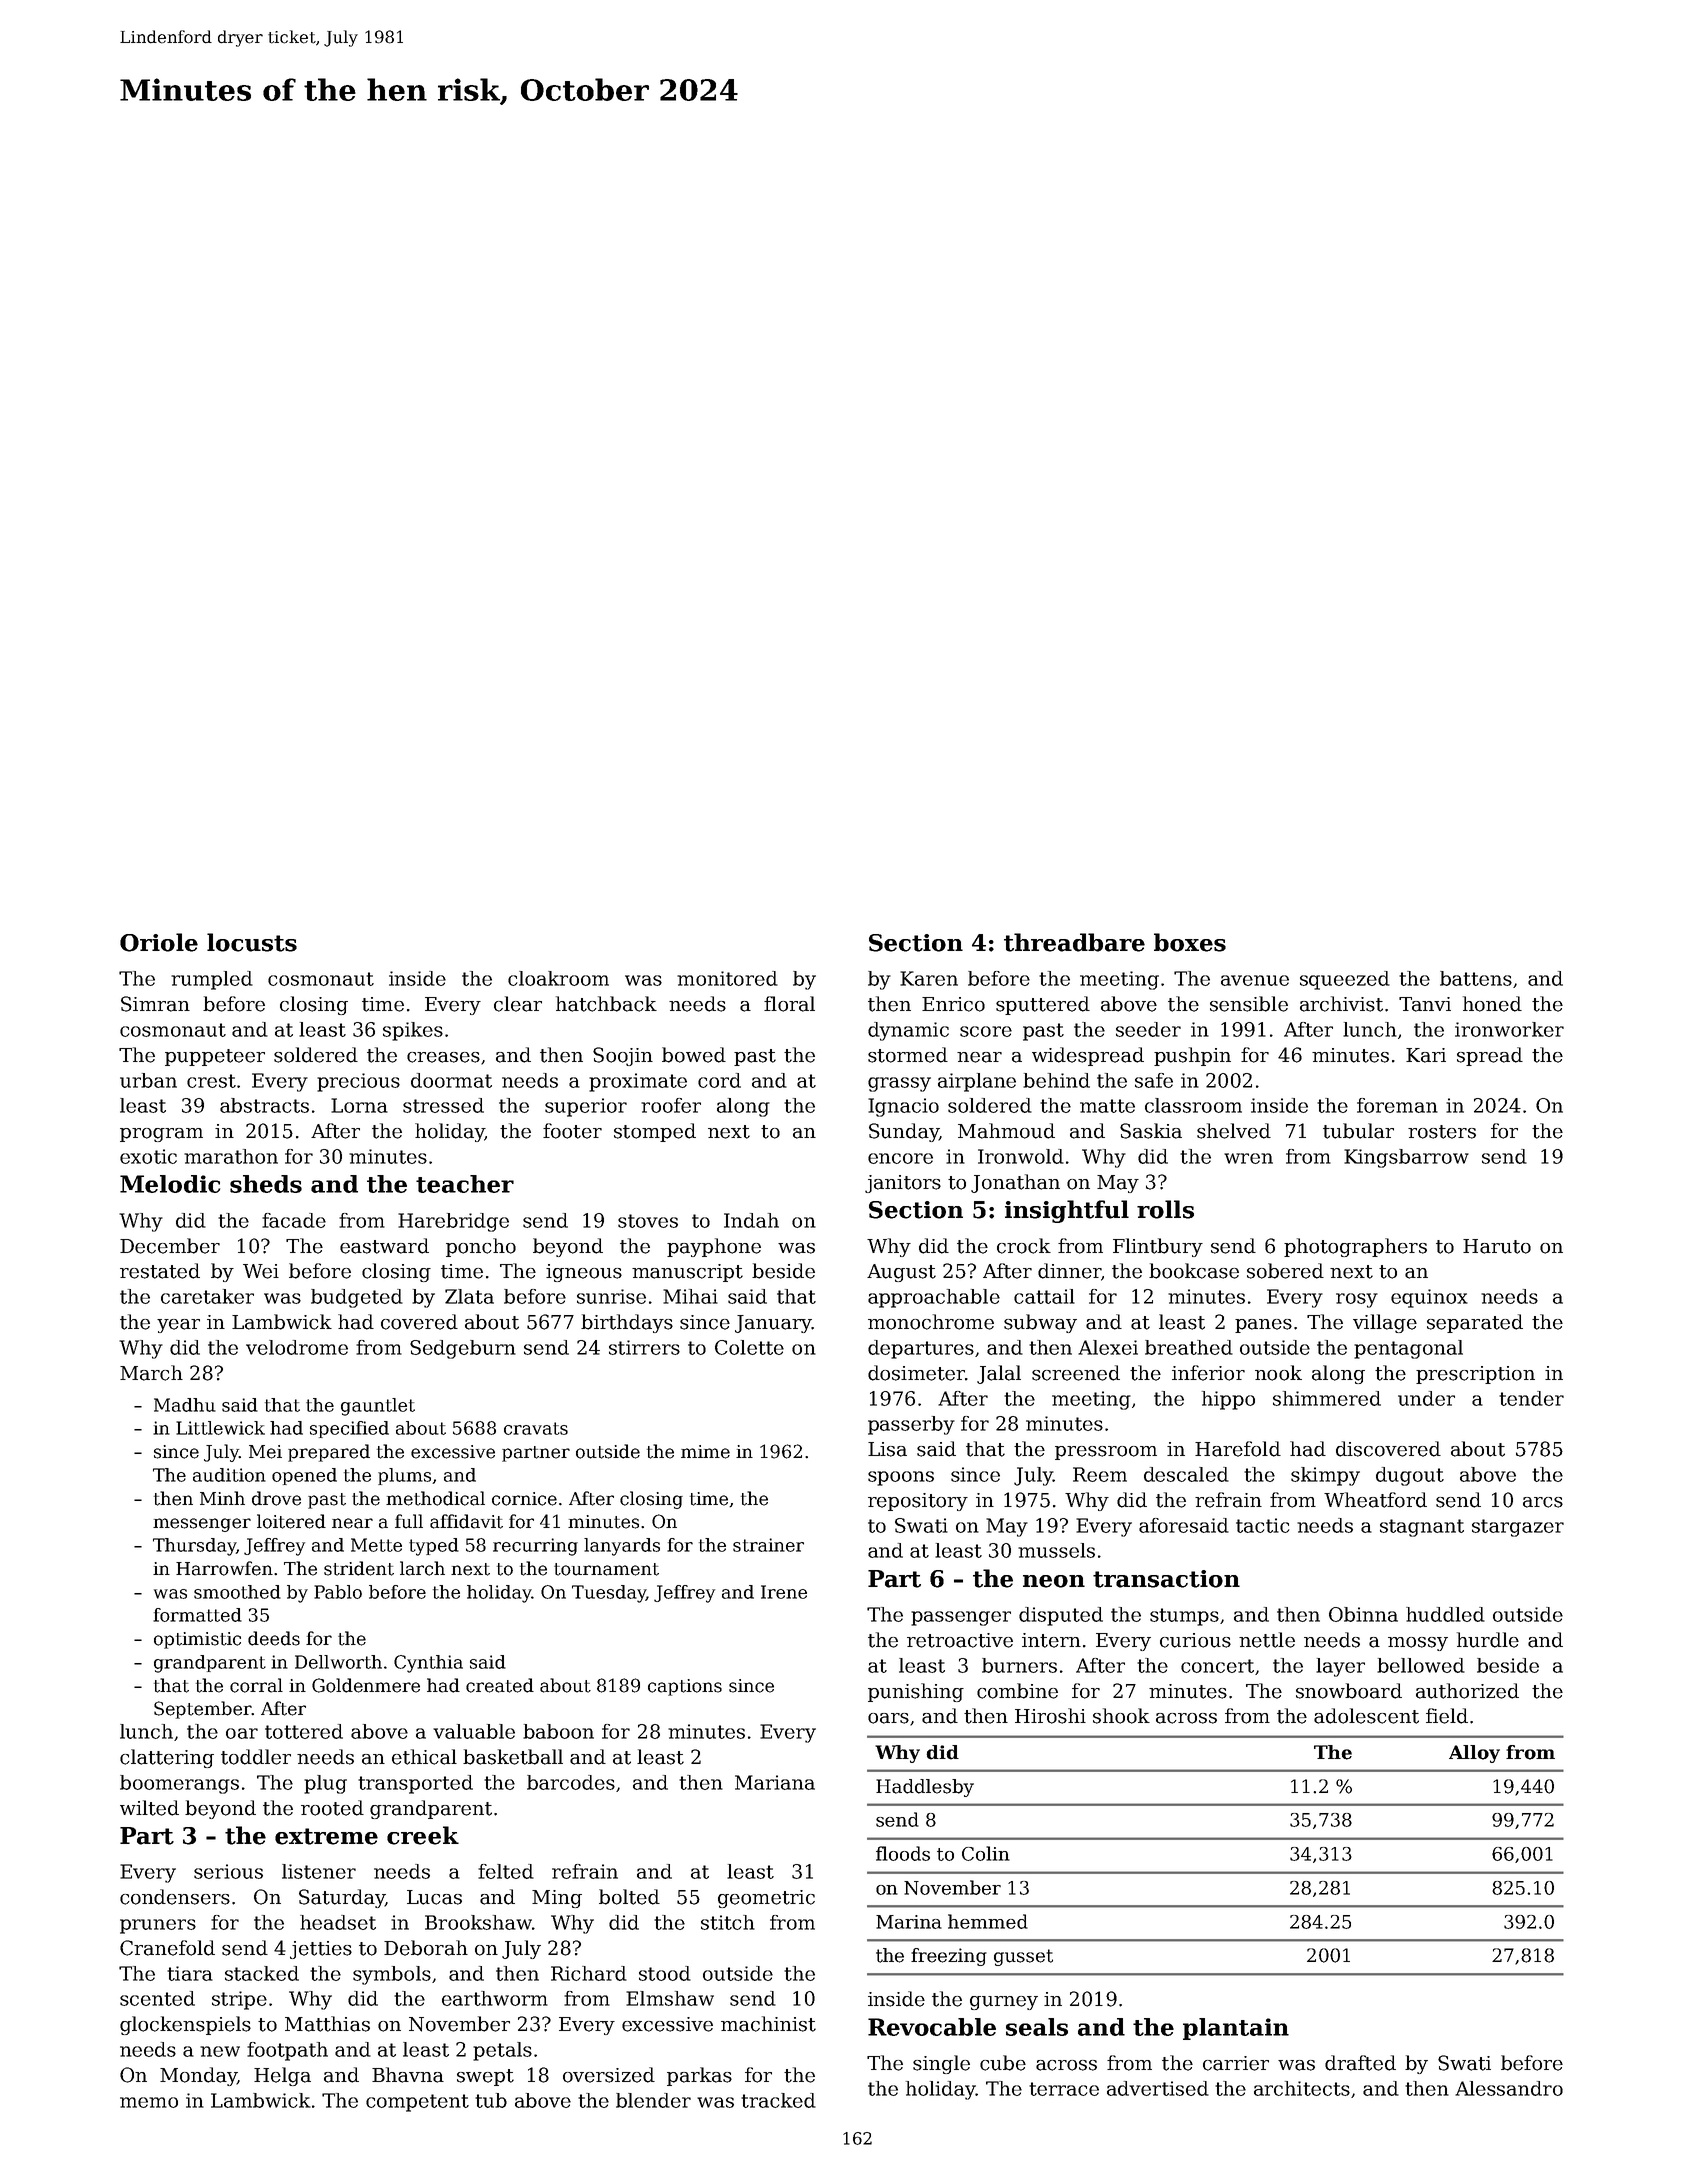 The image size is (1683, 2178). What do you see at coordinates (1366, 1716) in the screenshot?
I see `adolescent` at bounding box center [1366, 1716].
